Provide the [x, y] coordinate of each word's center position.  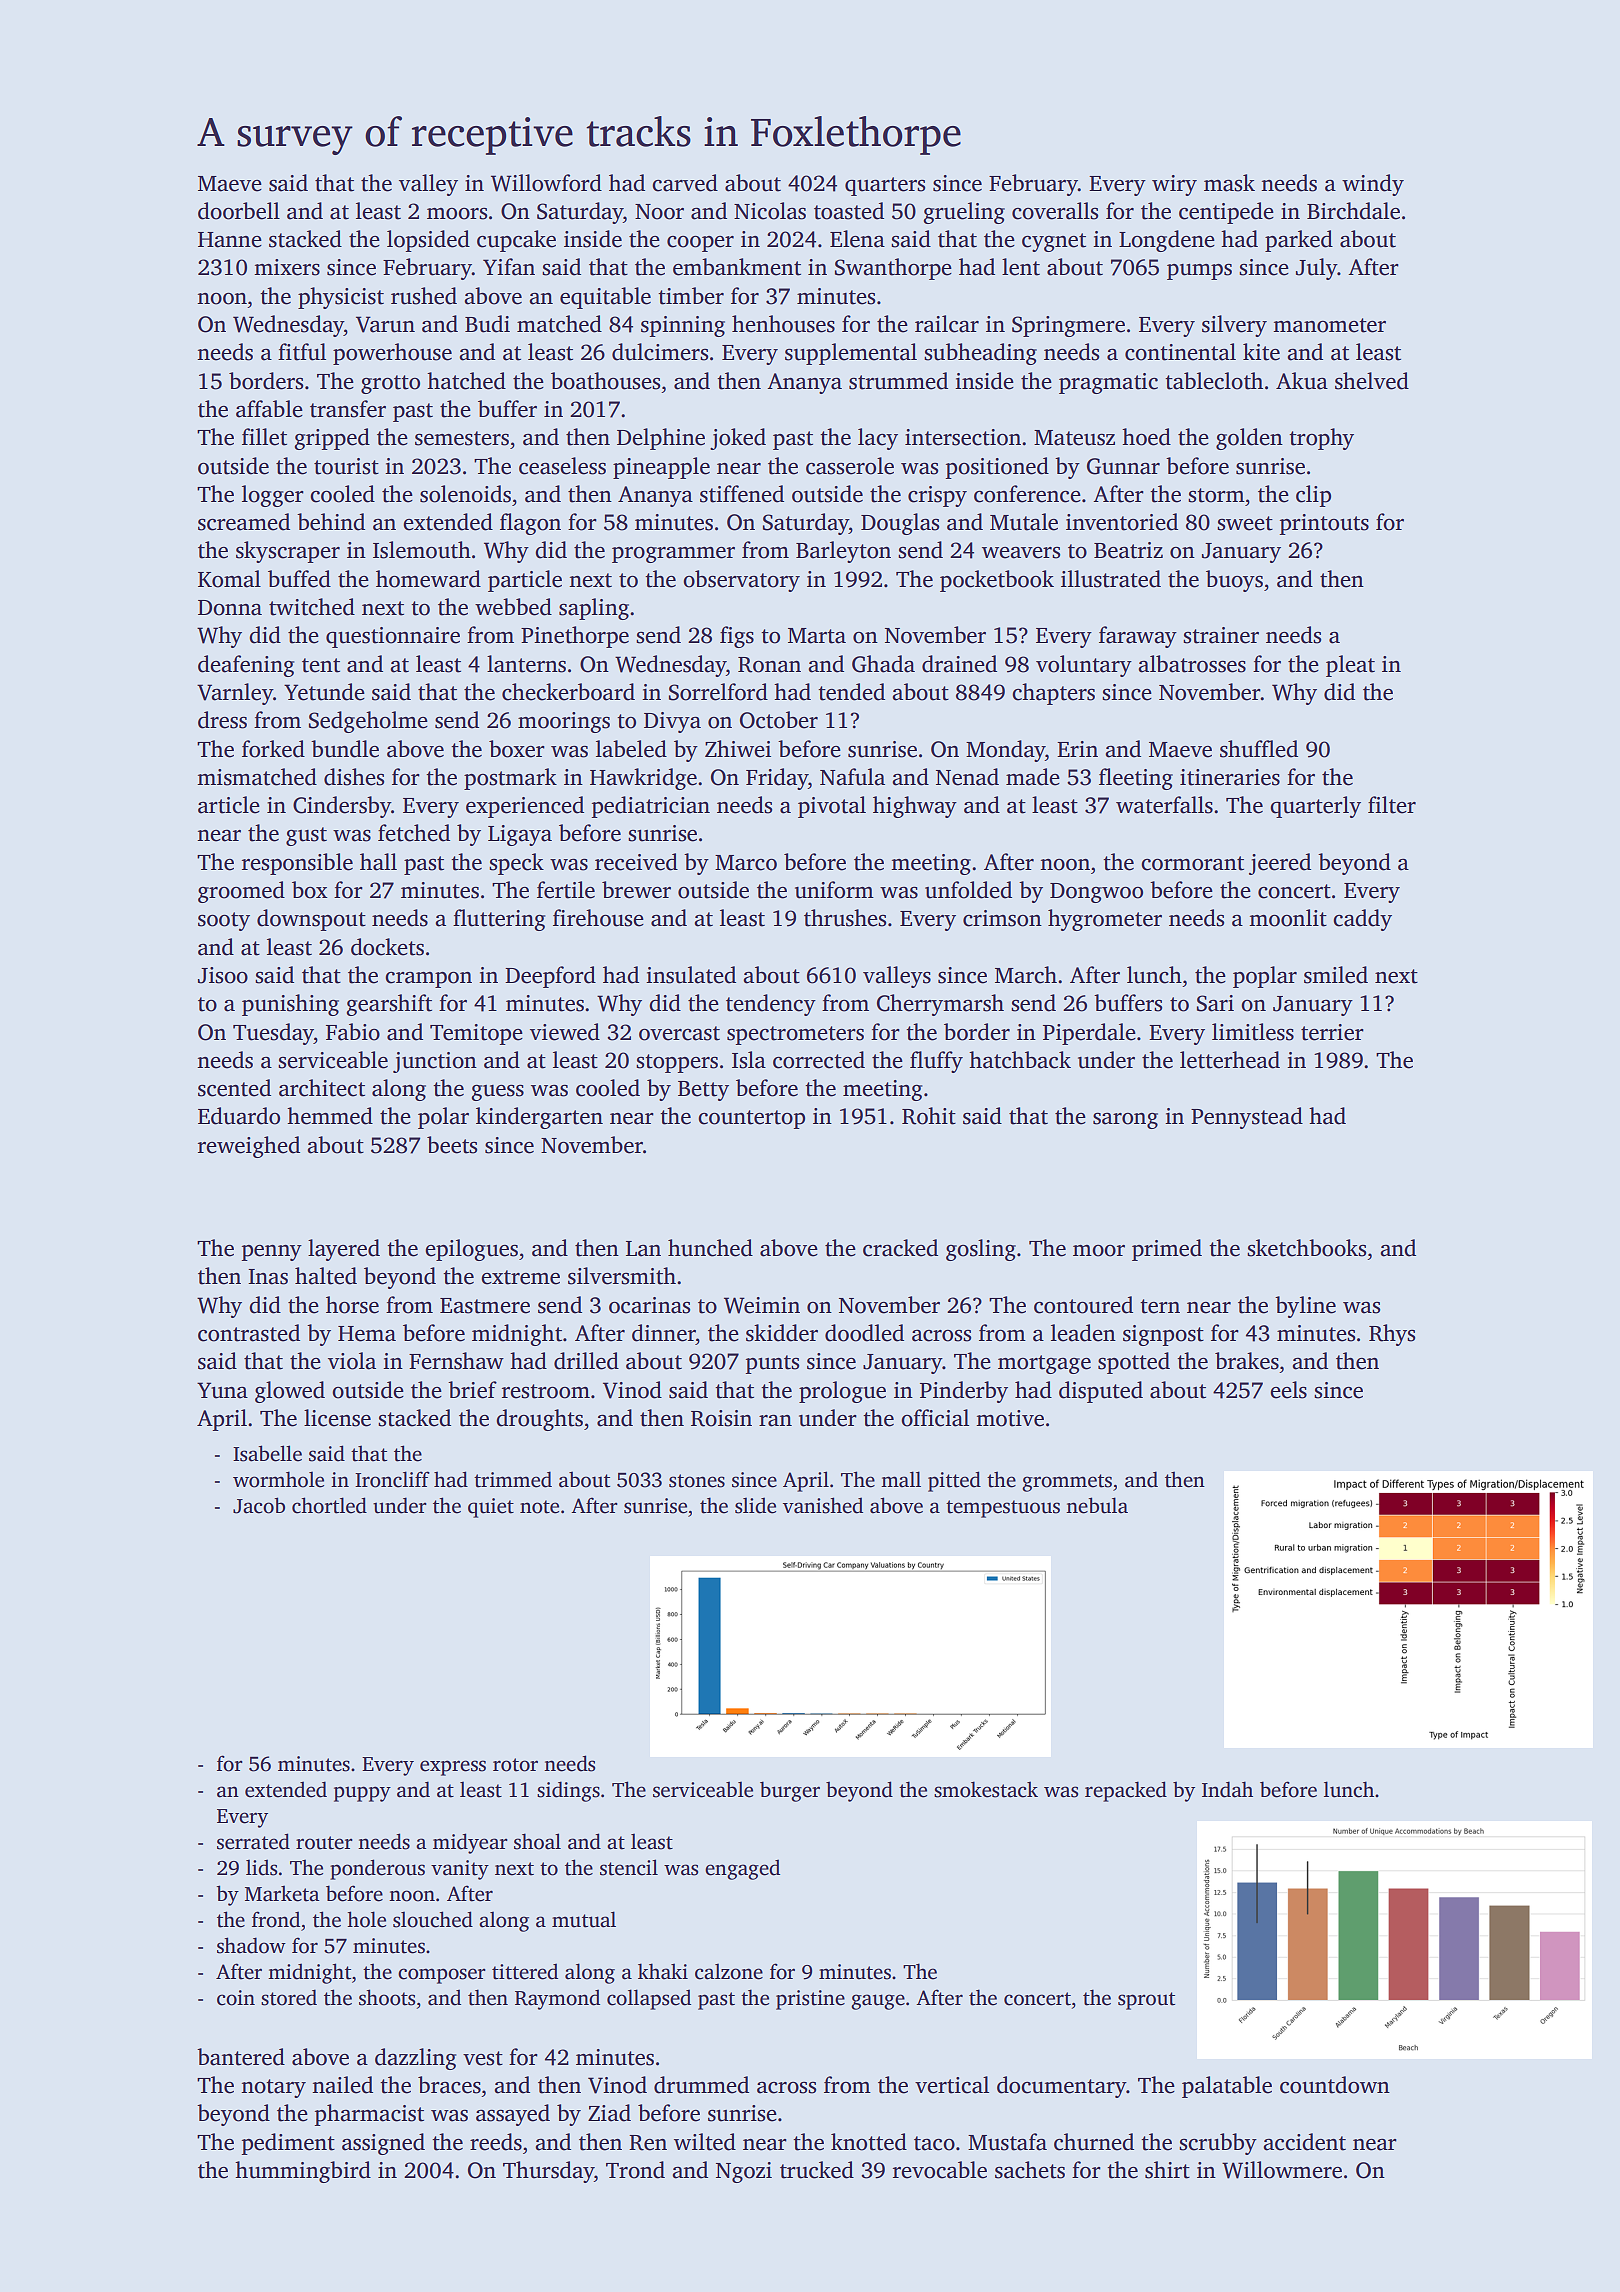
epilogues [471, 1250]
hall [378, 862]
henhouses [783, 324]
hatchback [1020, 1060]
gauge [878, 2002]
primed [1167, 1250]
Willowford [546, 183]
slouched [433, 1919]
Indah [1227, 1789]
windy [1373, 185]
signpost [1163, 1335]
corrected [819, 1060]
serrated [253, 1841]
